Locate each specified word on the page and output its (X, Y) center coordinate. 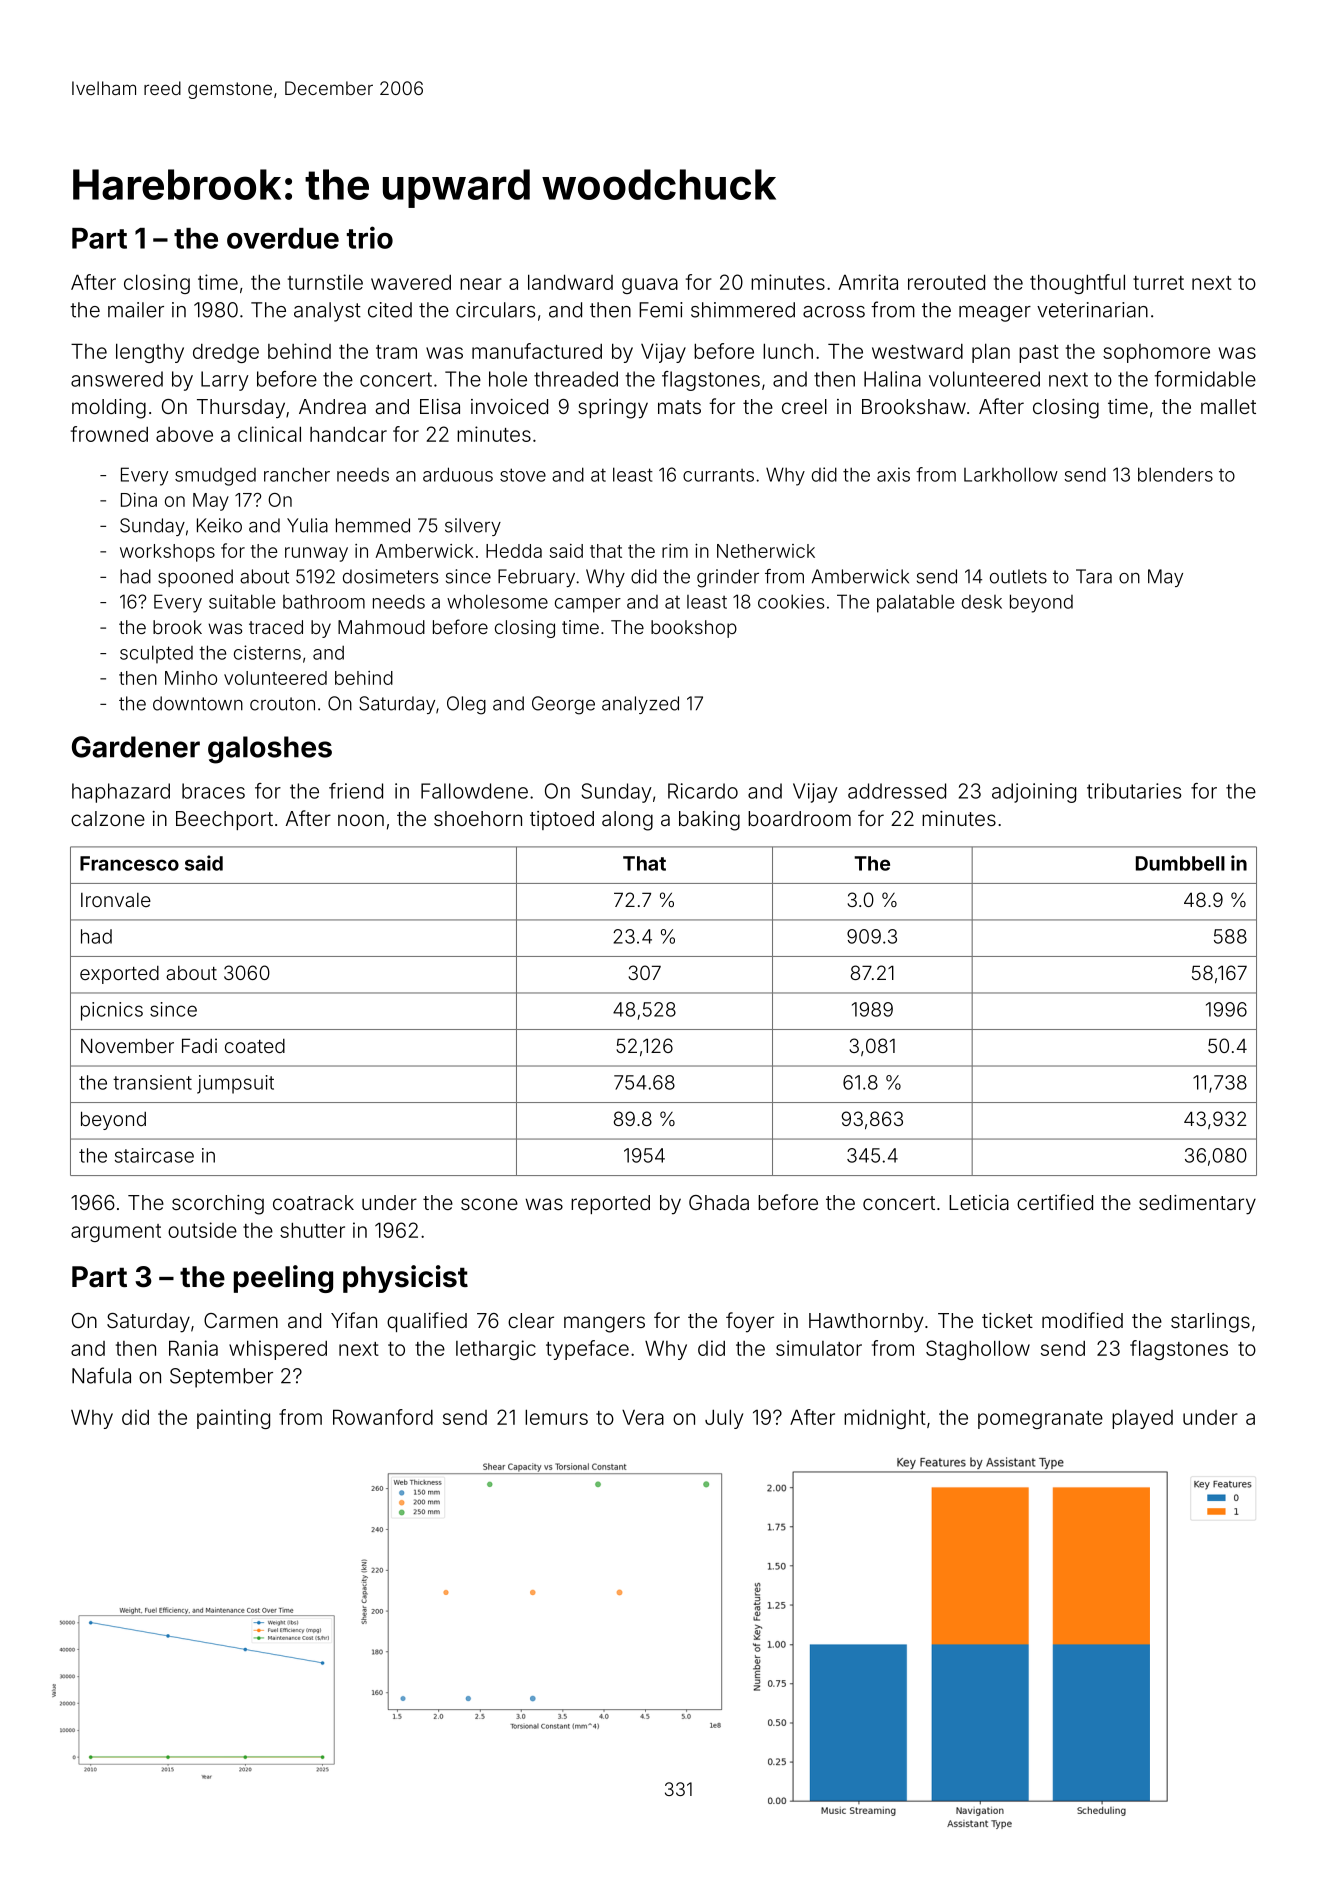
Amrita (868, 282)
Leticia (979, 1202)
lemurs (556, 1417)
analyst (327, 312)
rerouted (946, 282)
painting (233, 1419)
